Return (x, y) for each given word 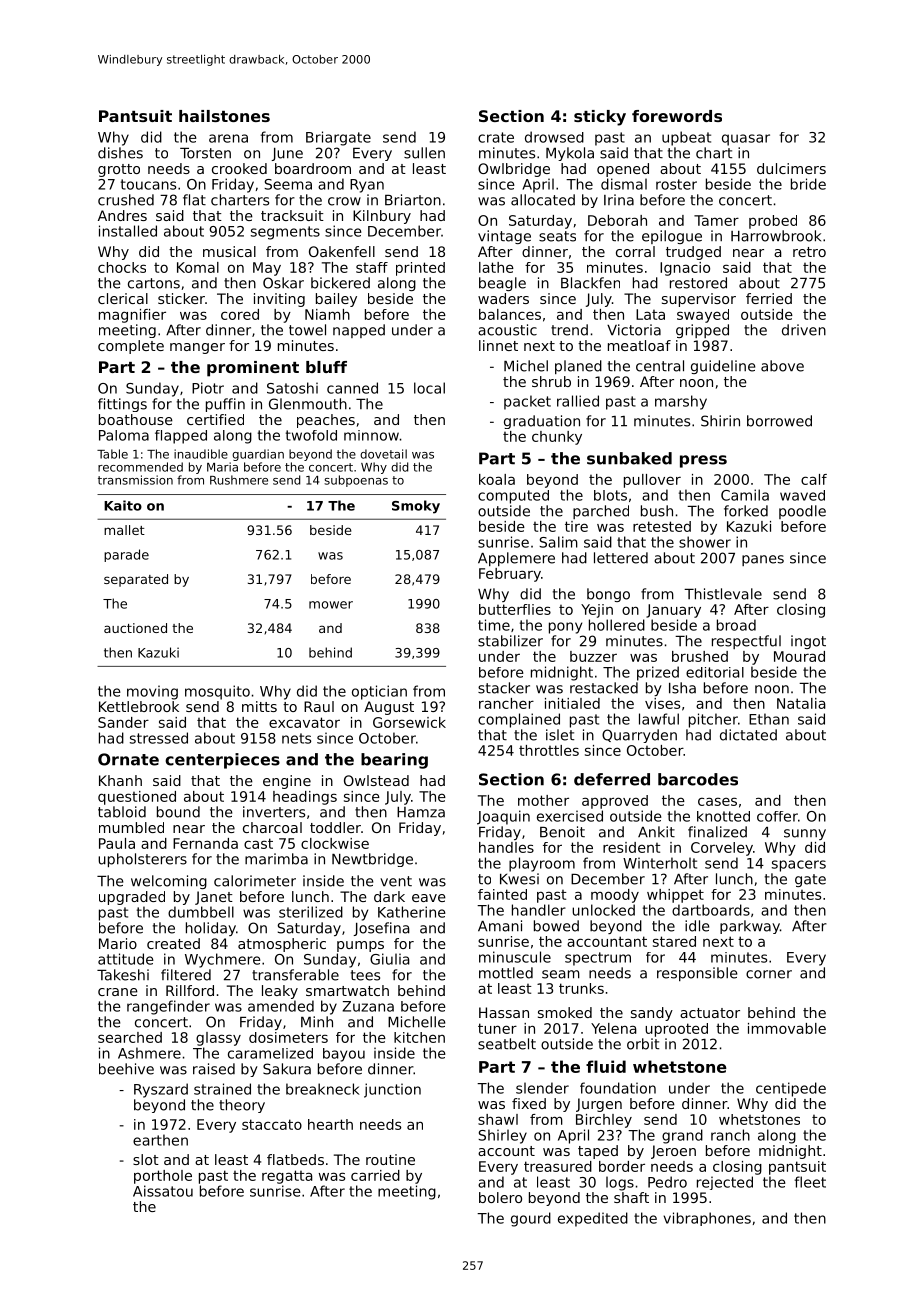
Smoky (416, 507)
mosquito (217, 692)
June (287, 154)
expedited (593, 1219)
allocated (543, 200)
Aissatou (163, 1191)
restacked (604, 688)
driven (804, 330)
